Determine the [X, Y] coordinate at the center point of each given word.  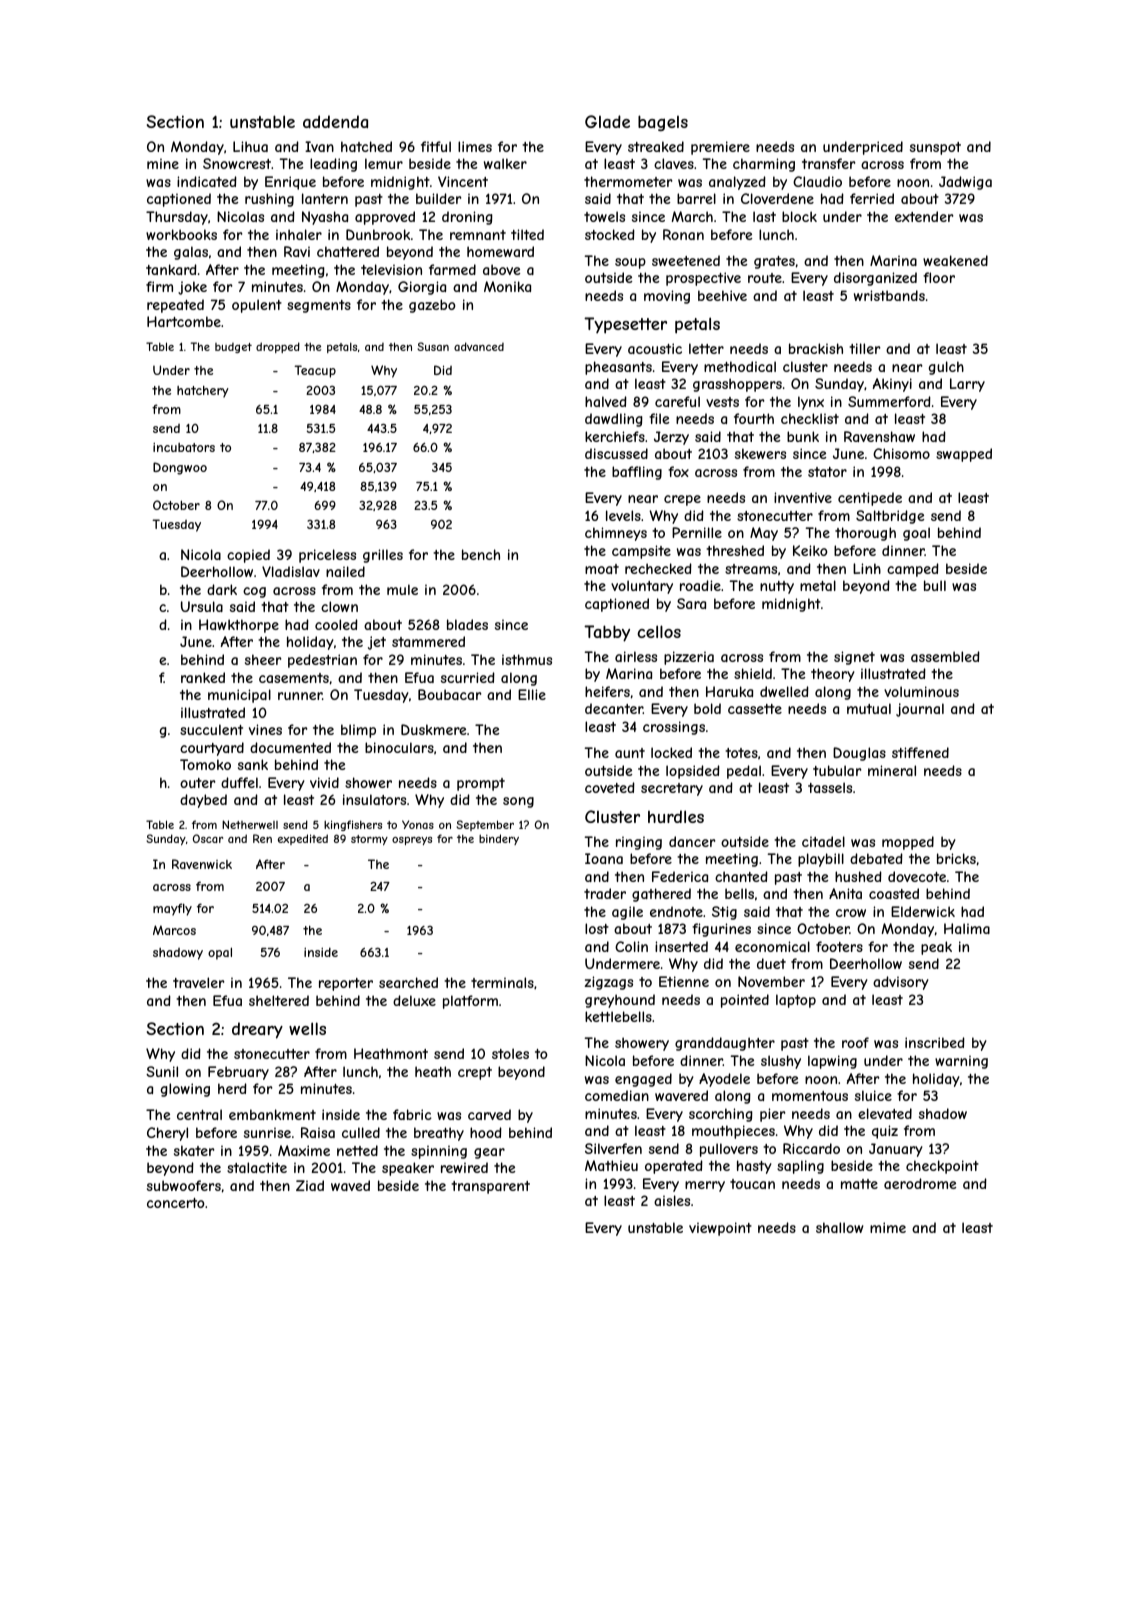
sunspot [935, 148]
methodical [740, 366]
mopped [908, 843]
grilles [383, 556]
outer [198, 783]
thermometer [628, 181]
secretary [672, 789]
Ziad [310, 1185]
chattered [348, 251]
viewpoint [720, 1229]
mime [888, 1227]
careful [677, 401]
